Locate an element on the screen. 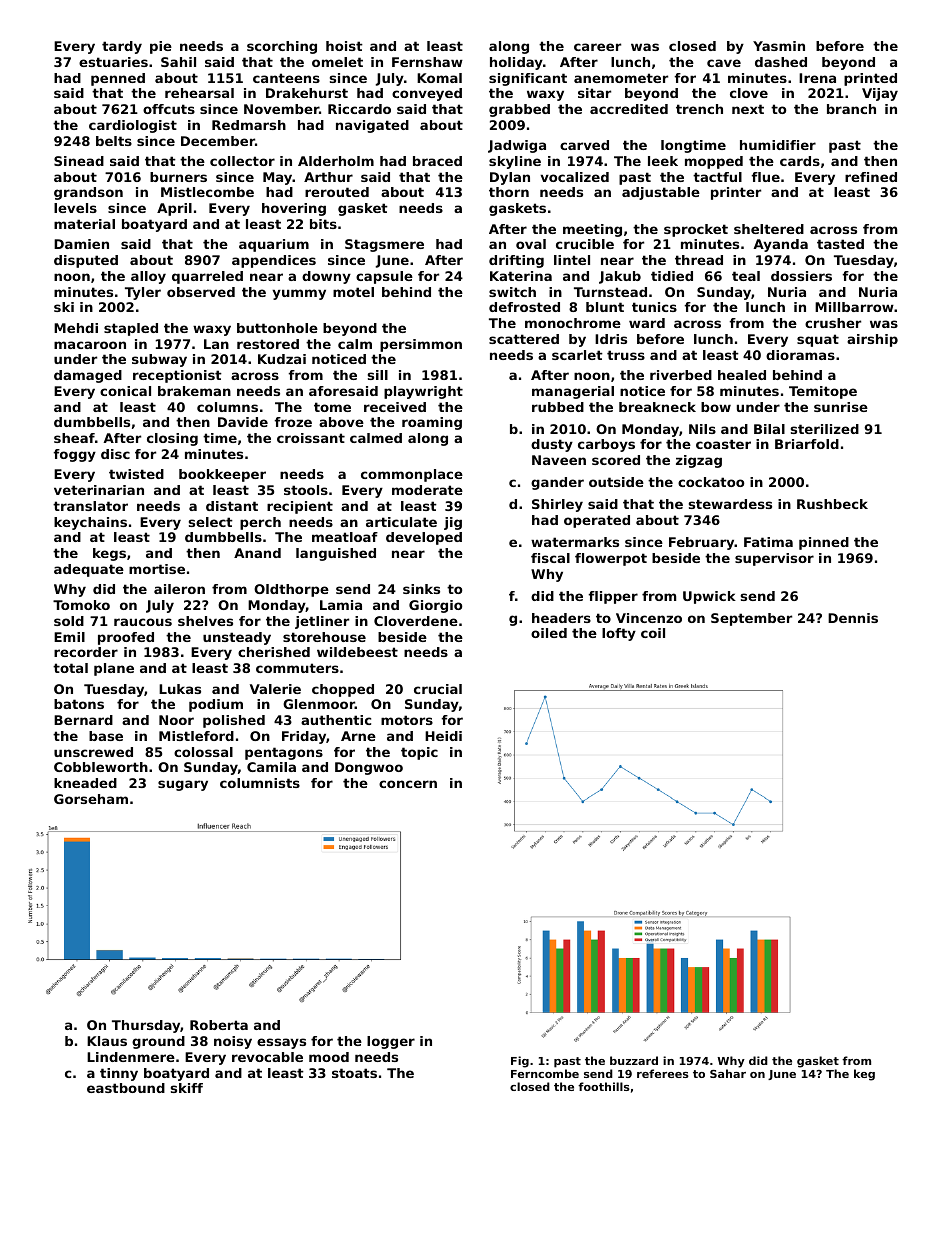  meeting is located at coordinates (592, 230).
